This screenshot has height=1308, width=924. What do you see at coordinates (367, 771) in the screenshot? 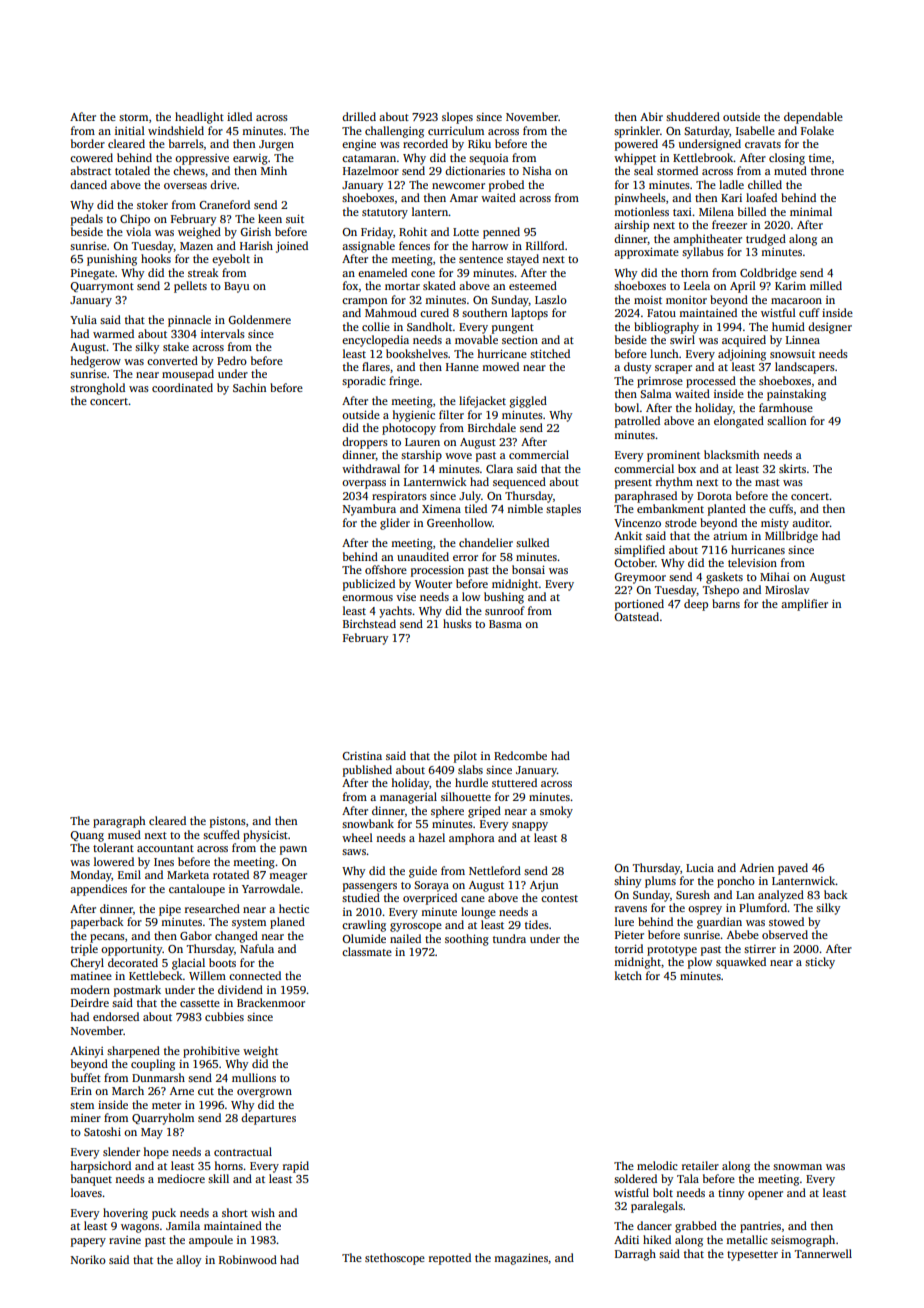
I see `published` at bounding box center [367, 771].
